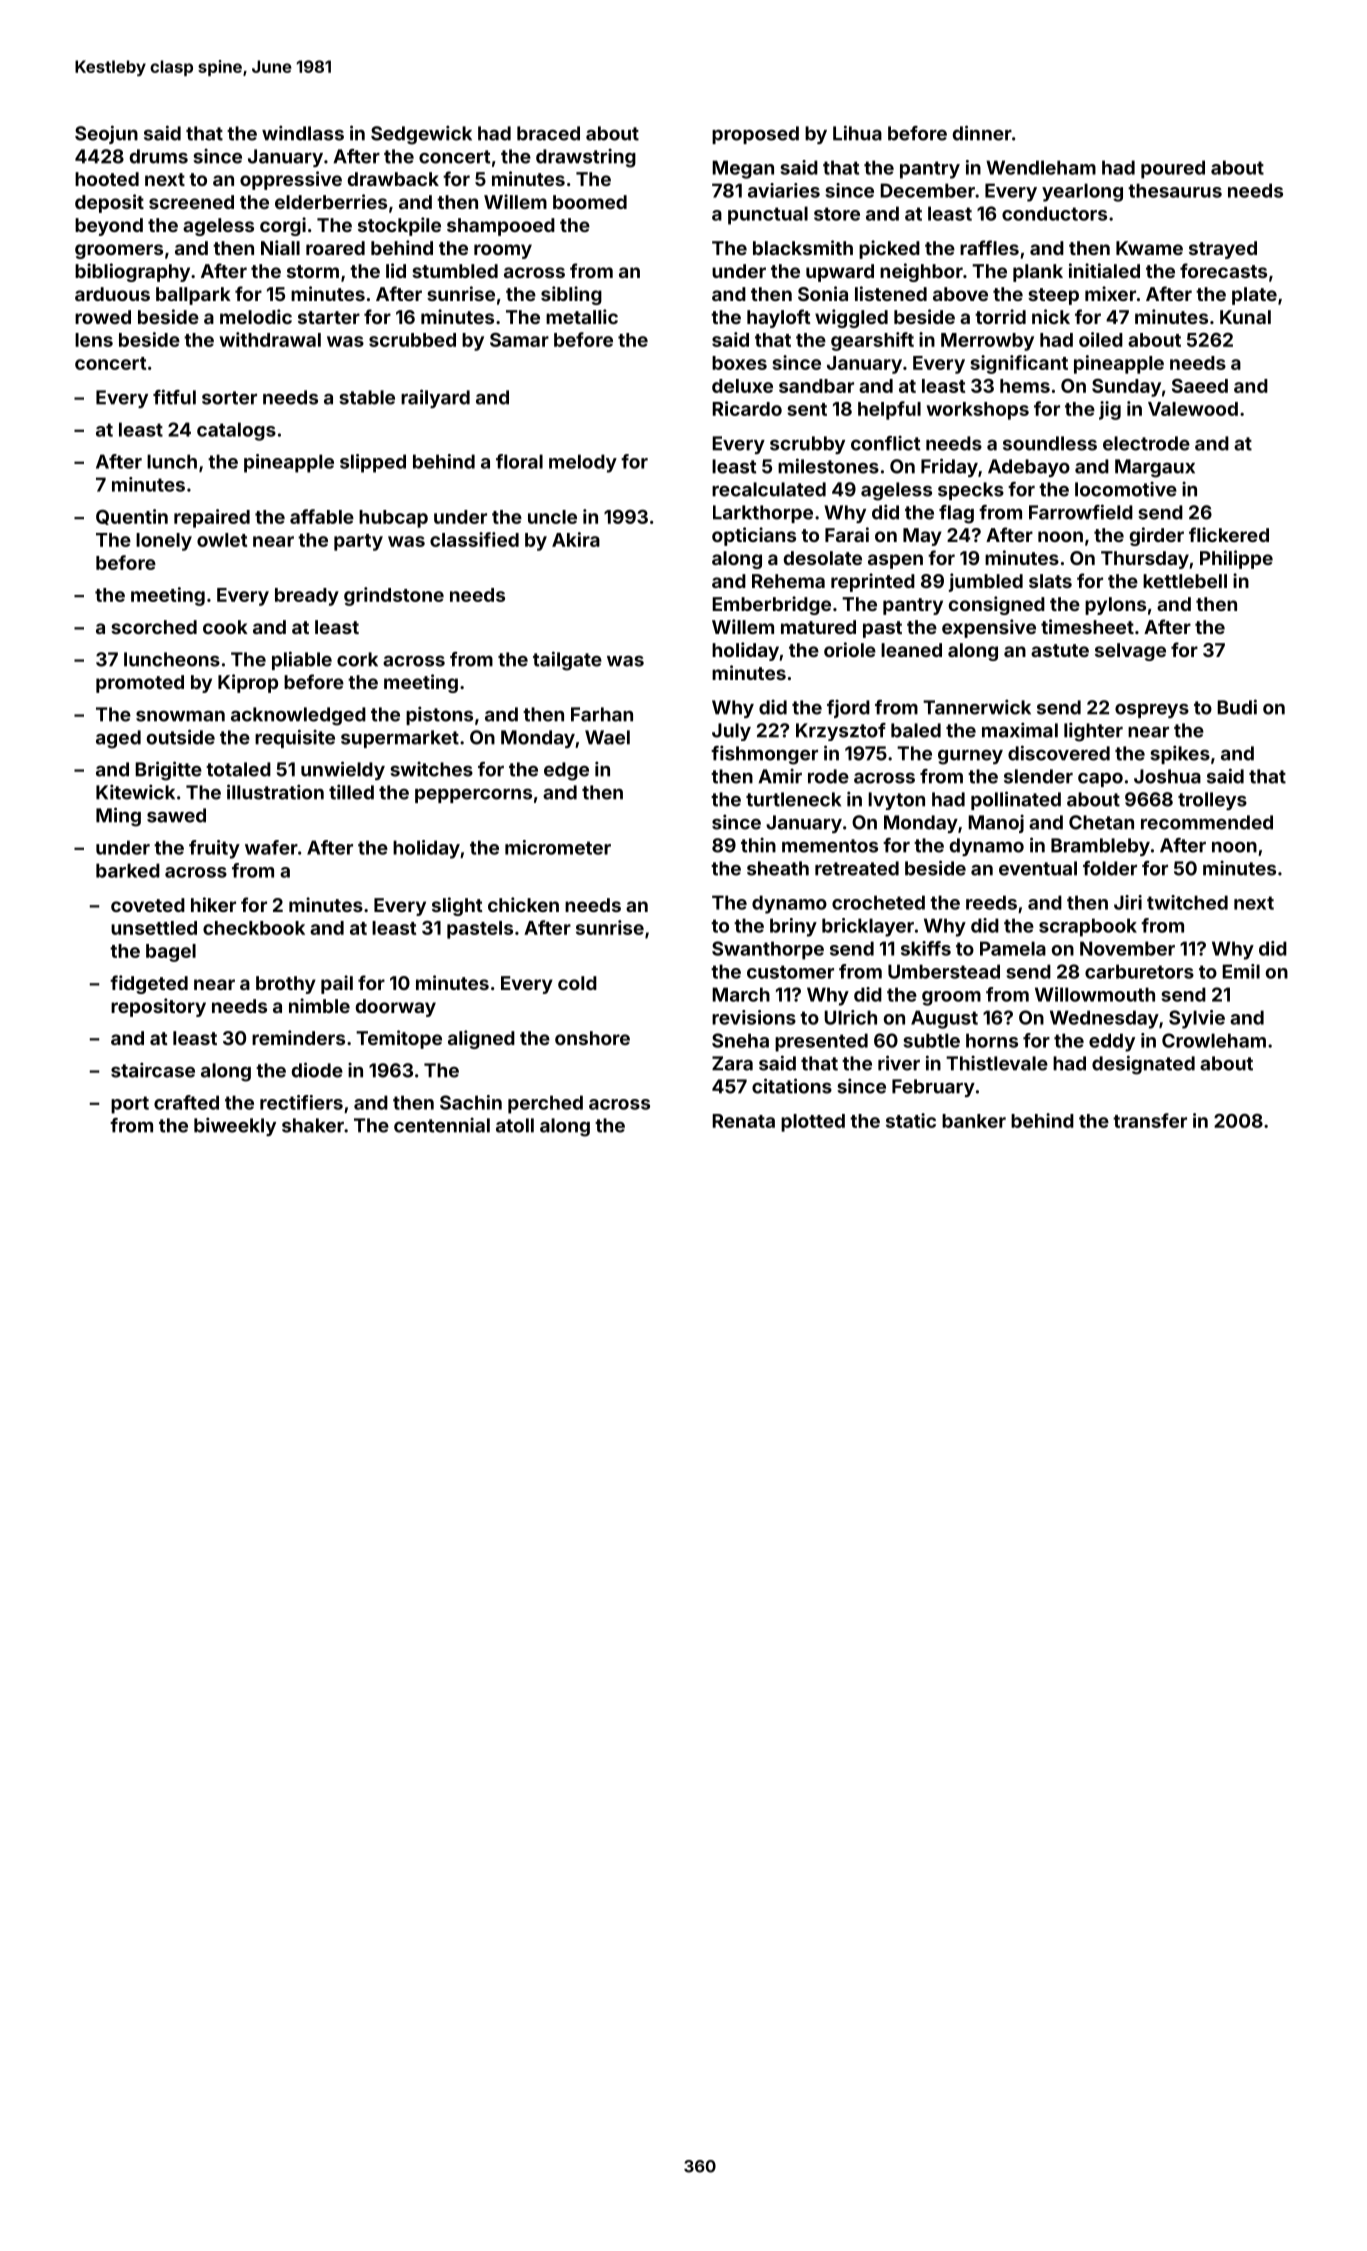 The image size is (1367, 2251). I want to click on Ricardo, so click(747, 408).
